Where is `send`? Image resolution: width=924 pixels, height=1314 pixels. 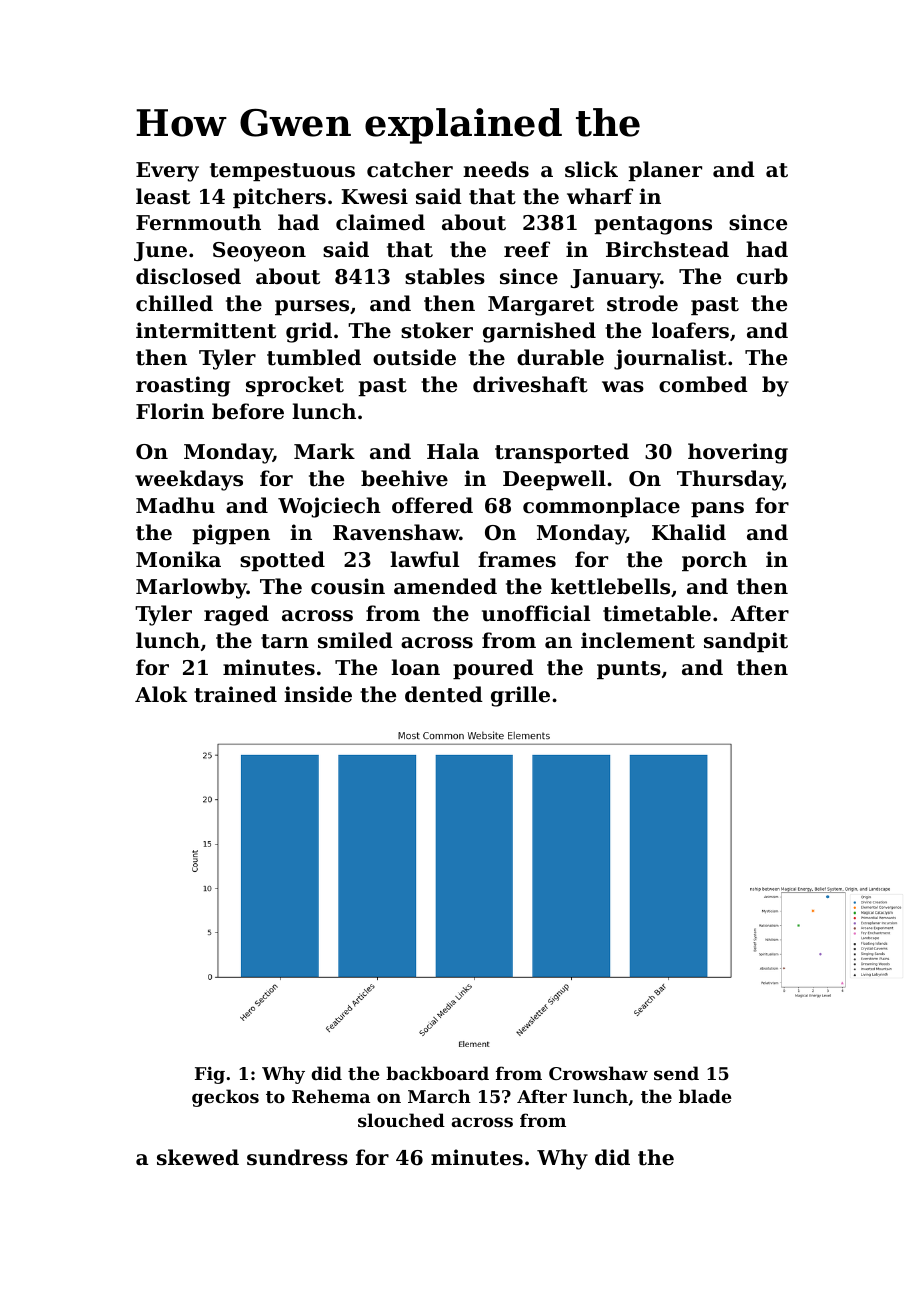
send is located at coordinates (676, 1073).
